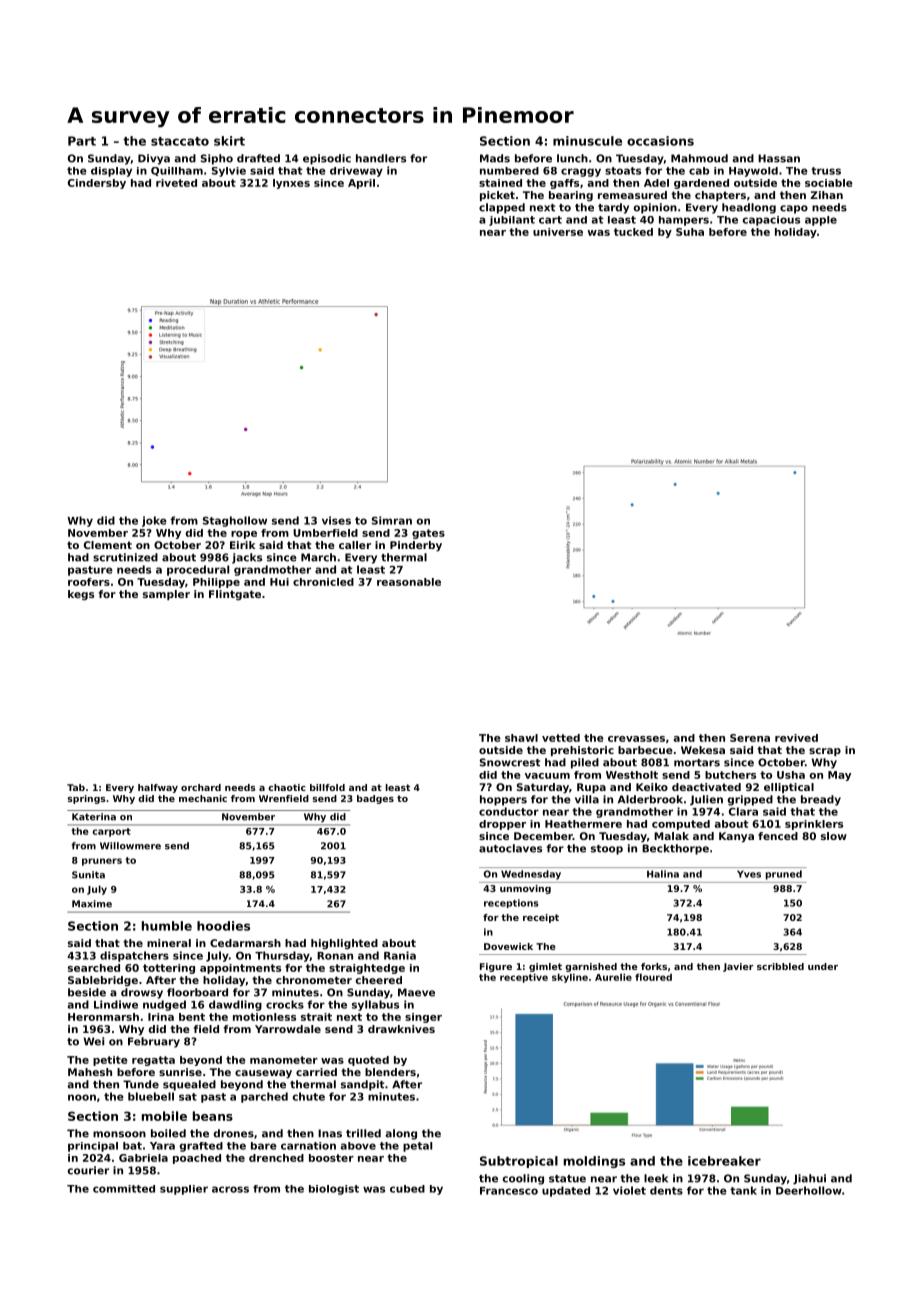  Describe the element at coordinates (428, 534) in the screenshot. I see `gates` at that location.
